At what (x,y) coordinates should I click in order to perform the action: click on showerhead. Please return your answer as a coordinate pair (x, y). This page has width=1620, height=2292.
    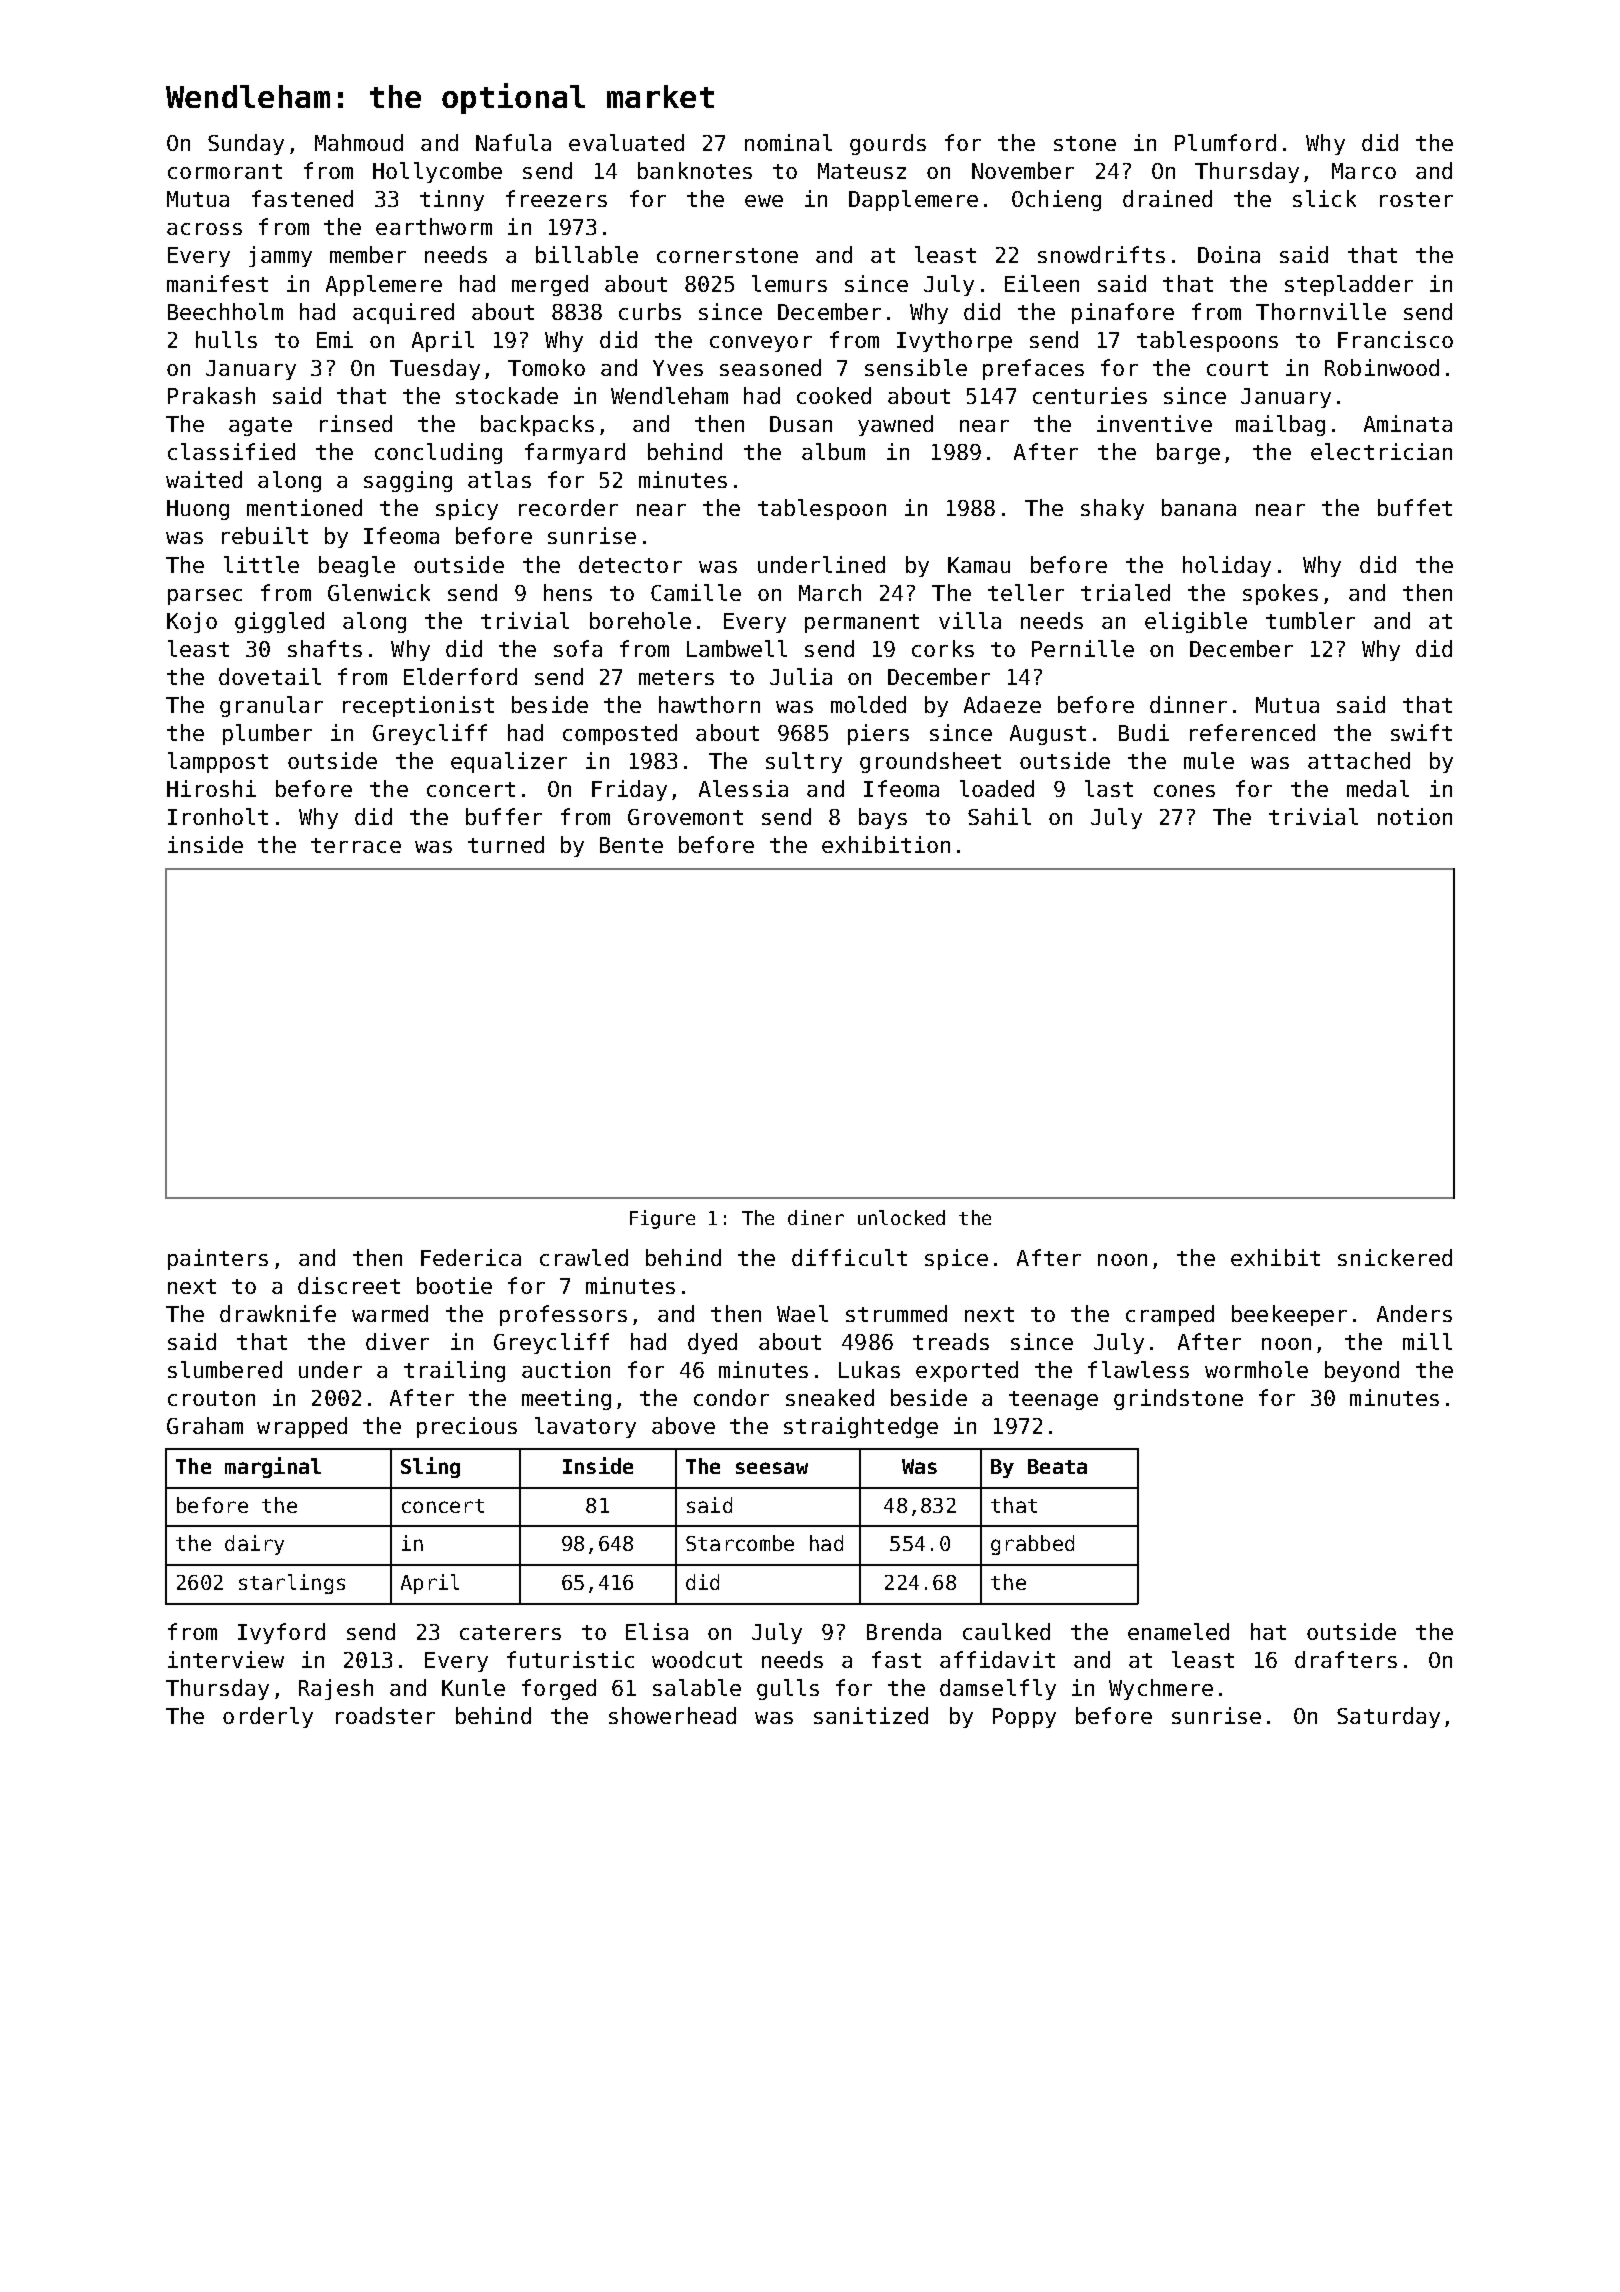
    Looking at the image, I should click on (672, 1715).
